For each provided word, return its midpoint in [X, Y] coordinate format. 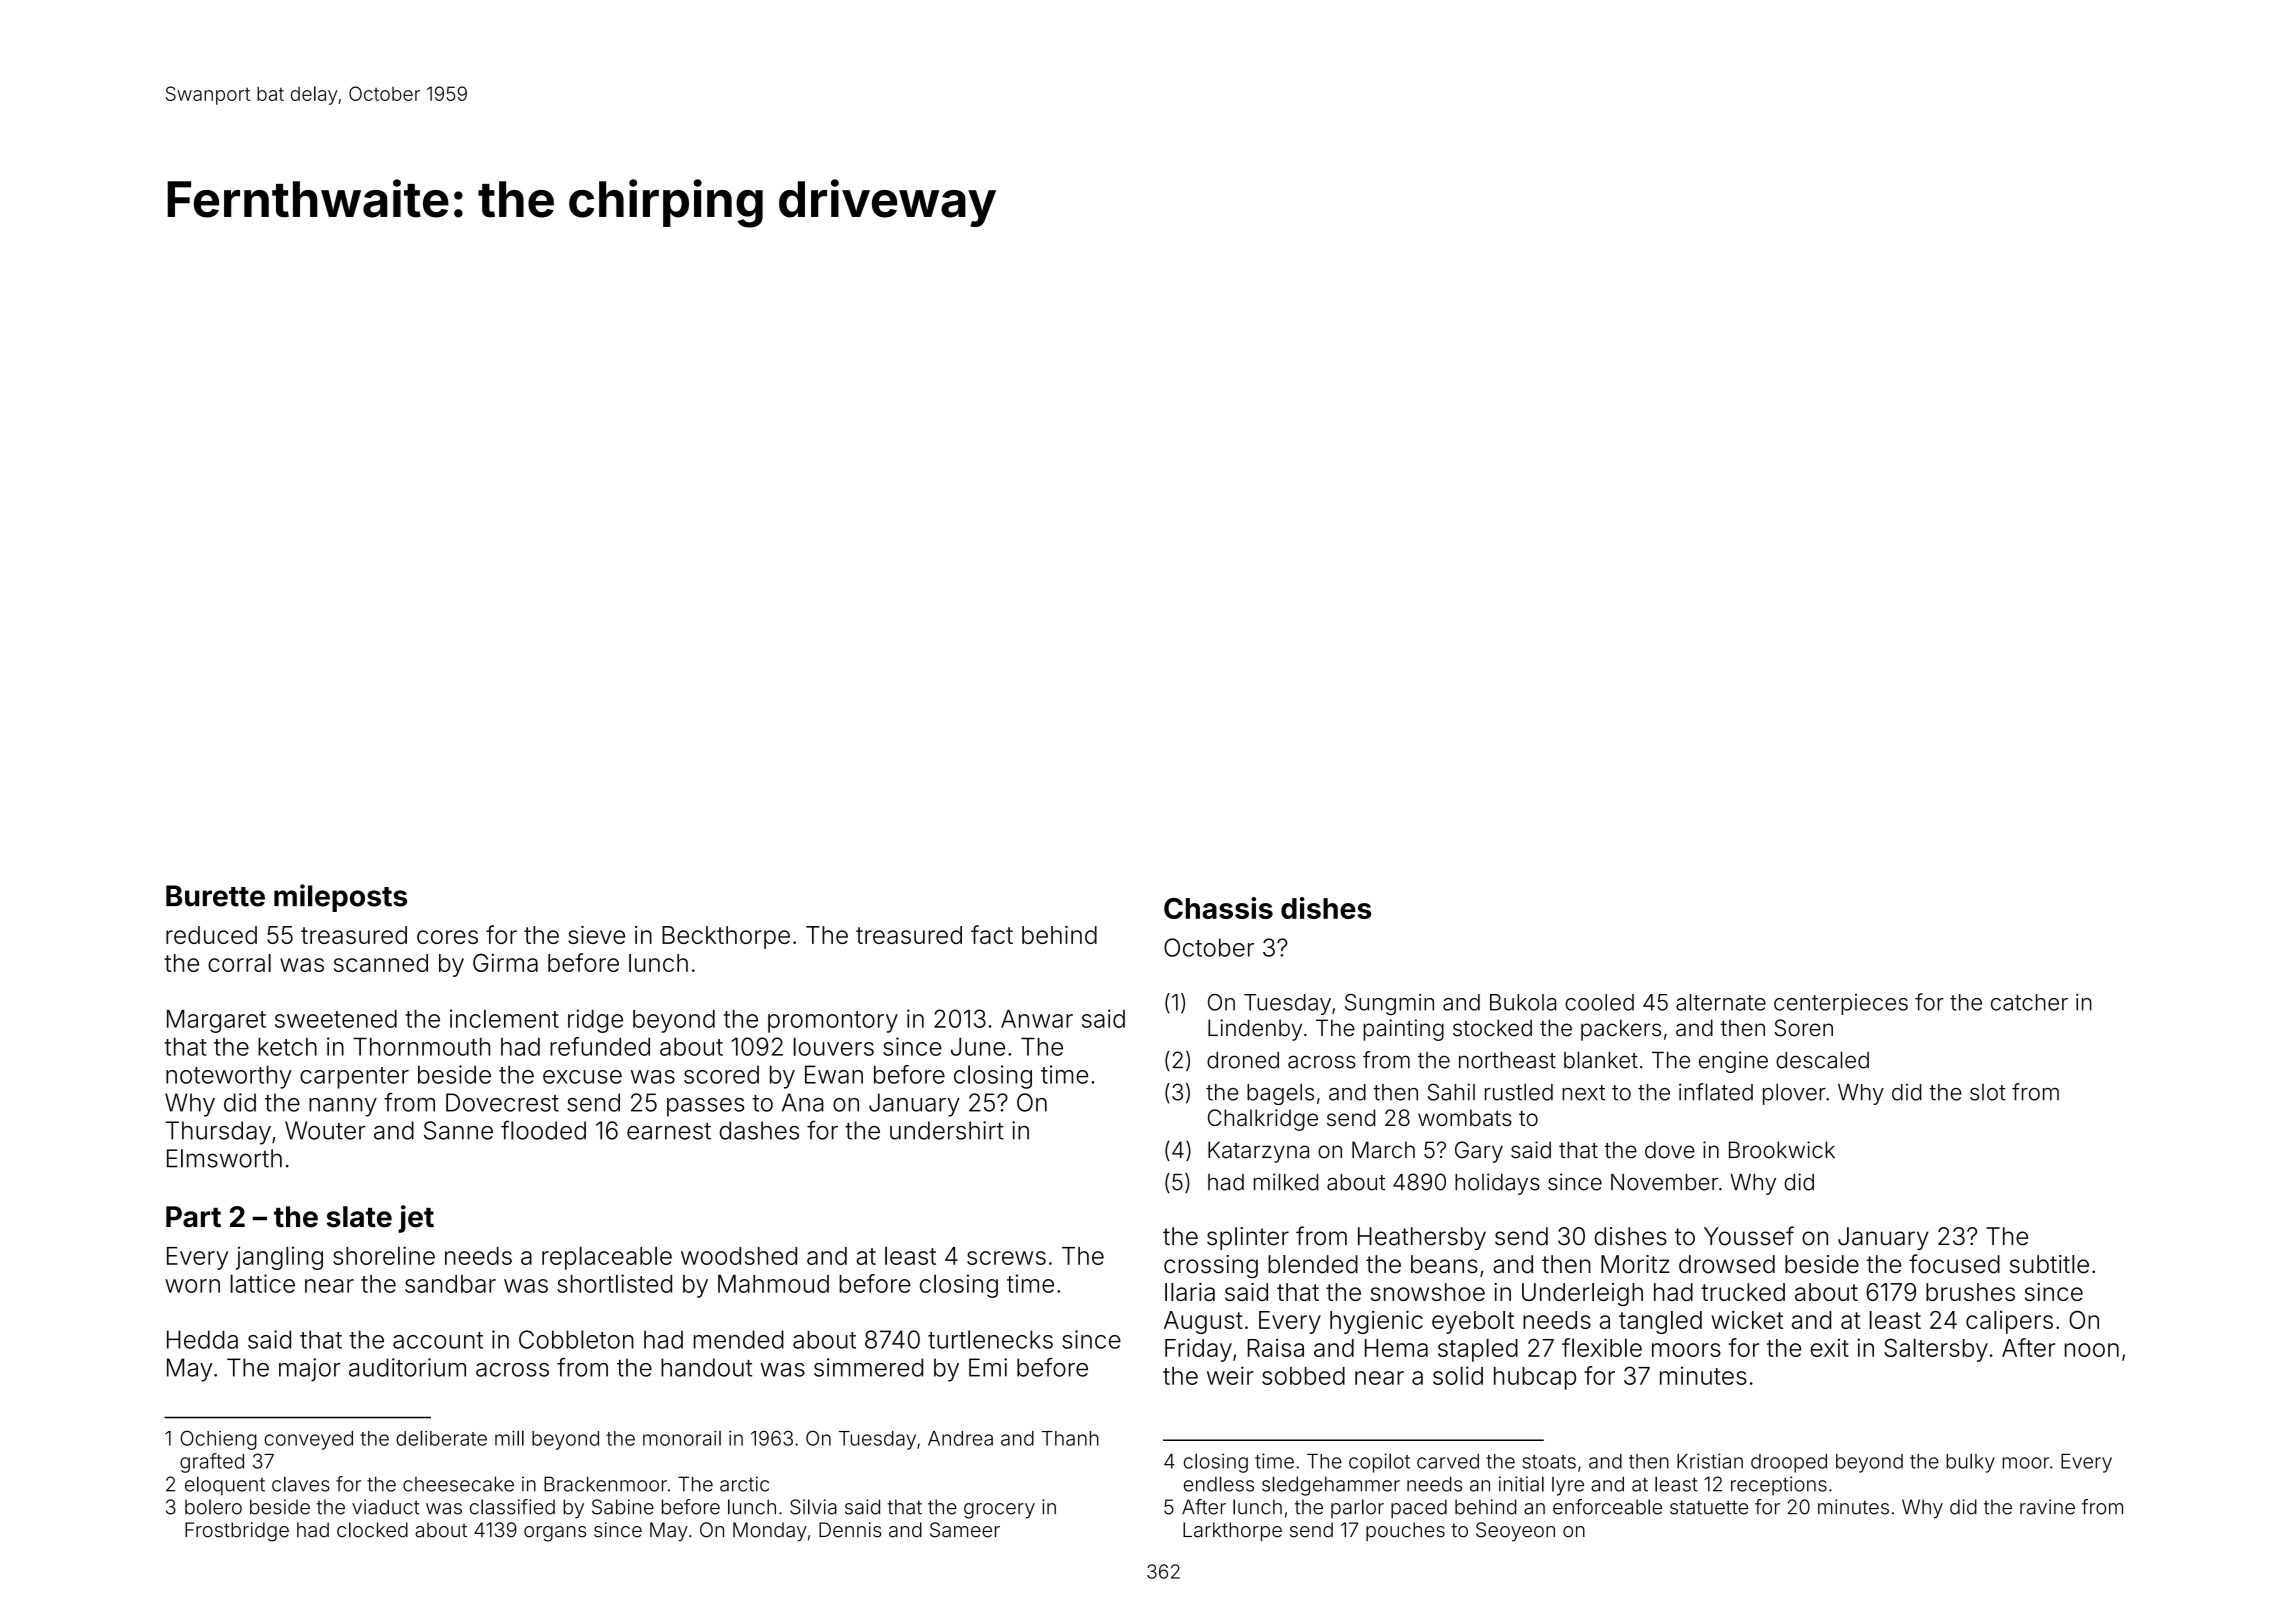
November [1664, 1182]
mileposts [340, 898]
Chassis [1218, 908]
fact [992, 934]
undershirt [947, 1130]
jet [416, 1219]
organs [555, 1534]
